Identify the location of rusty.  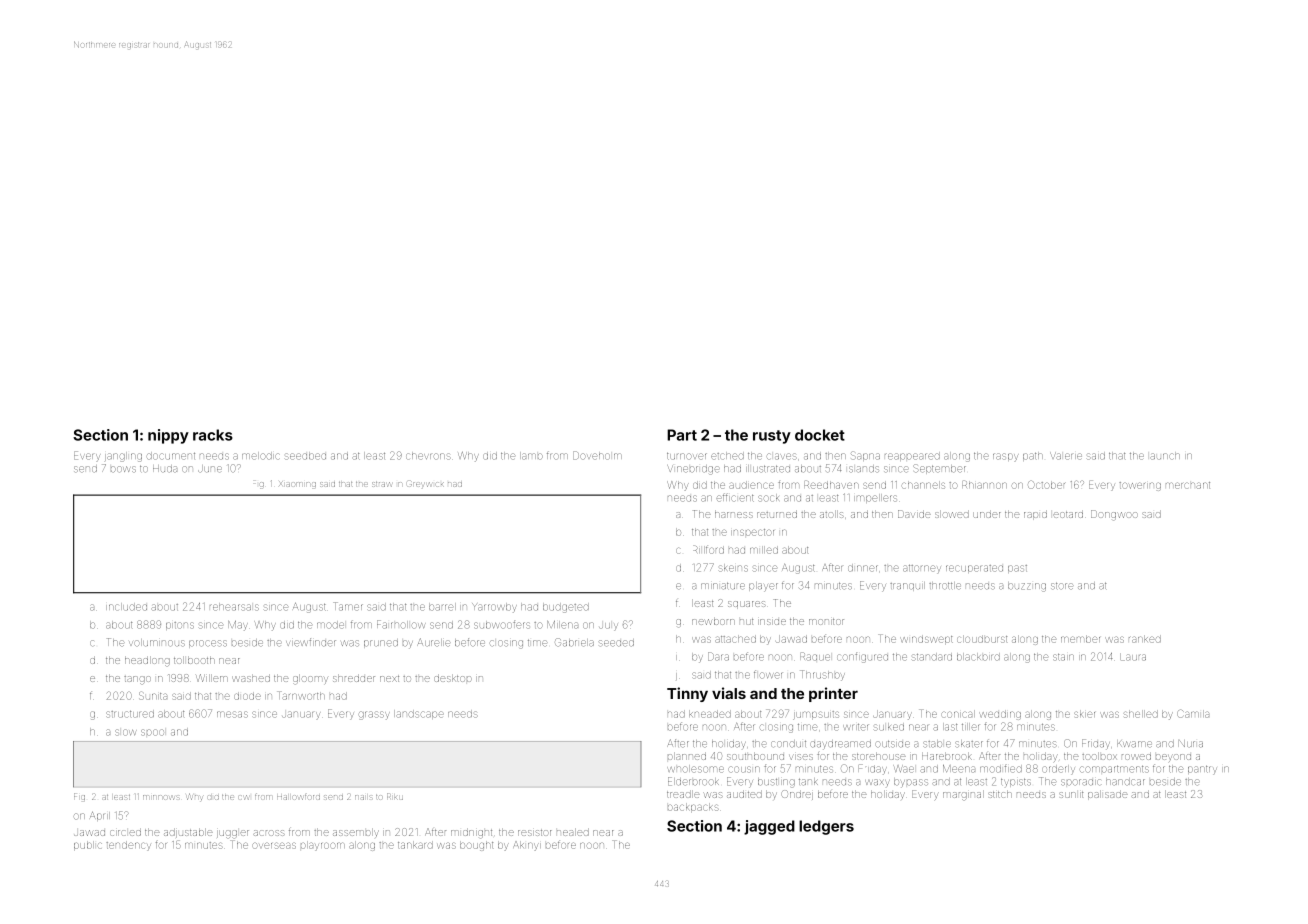
(772, 437).
